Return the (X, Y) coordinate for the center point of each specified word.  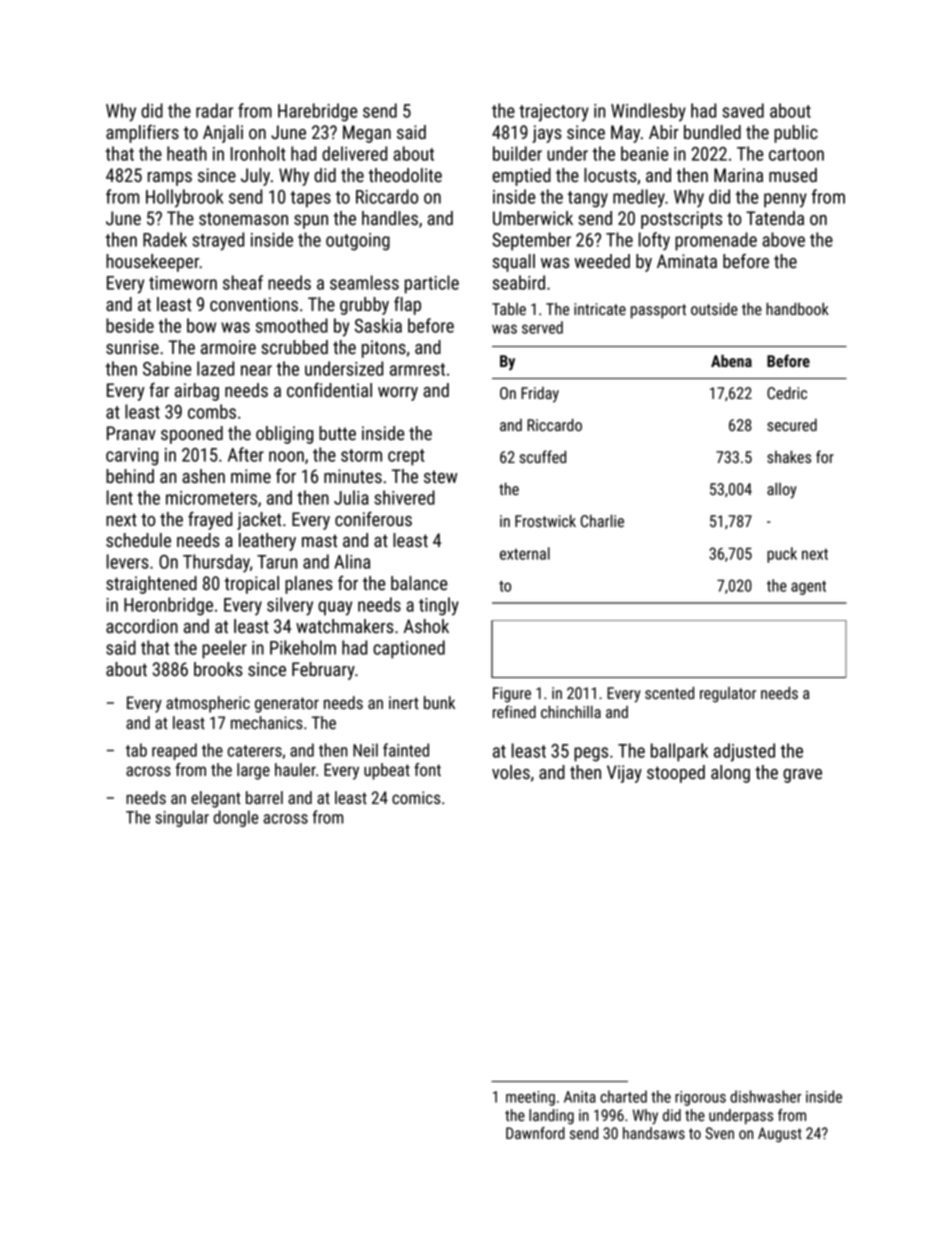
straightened (151, 585)
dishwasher (765, 1096)
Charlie (602, 521)
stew (440, 477)
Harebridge (317, 112)
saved (743, 110)
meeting (530, 1098)
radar (214, 110)
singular (182, 818)
